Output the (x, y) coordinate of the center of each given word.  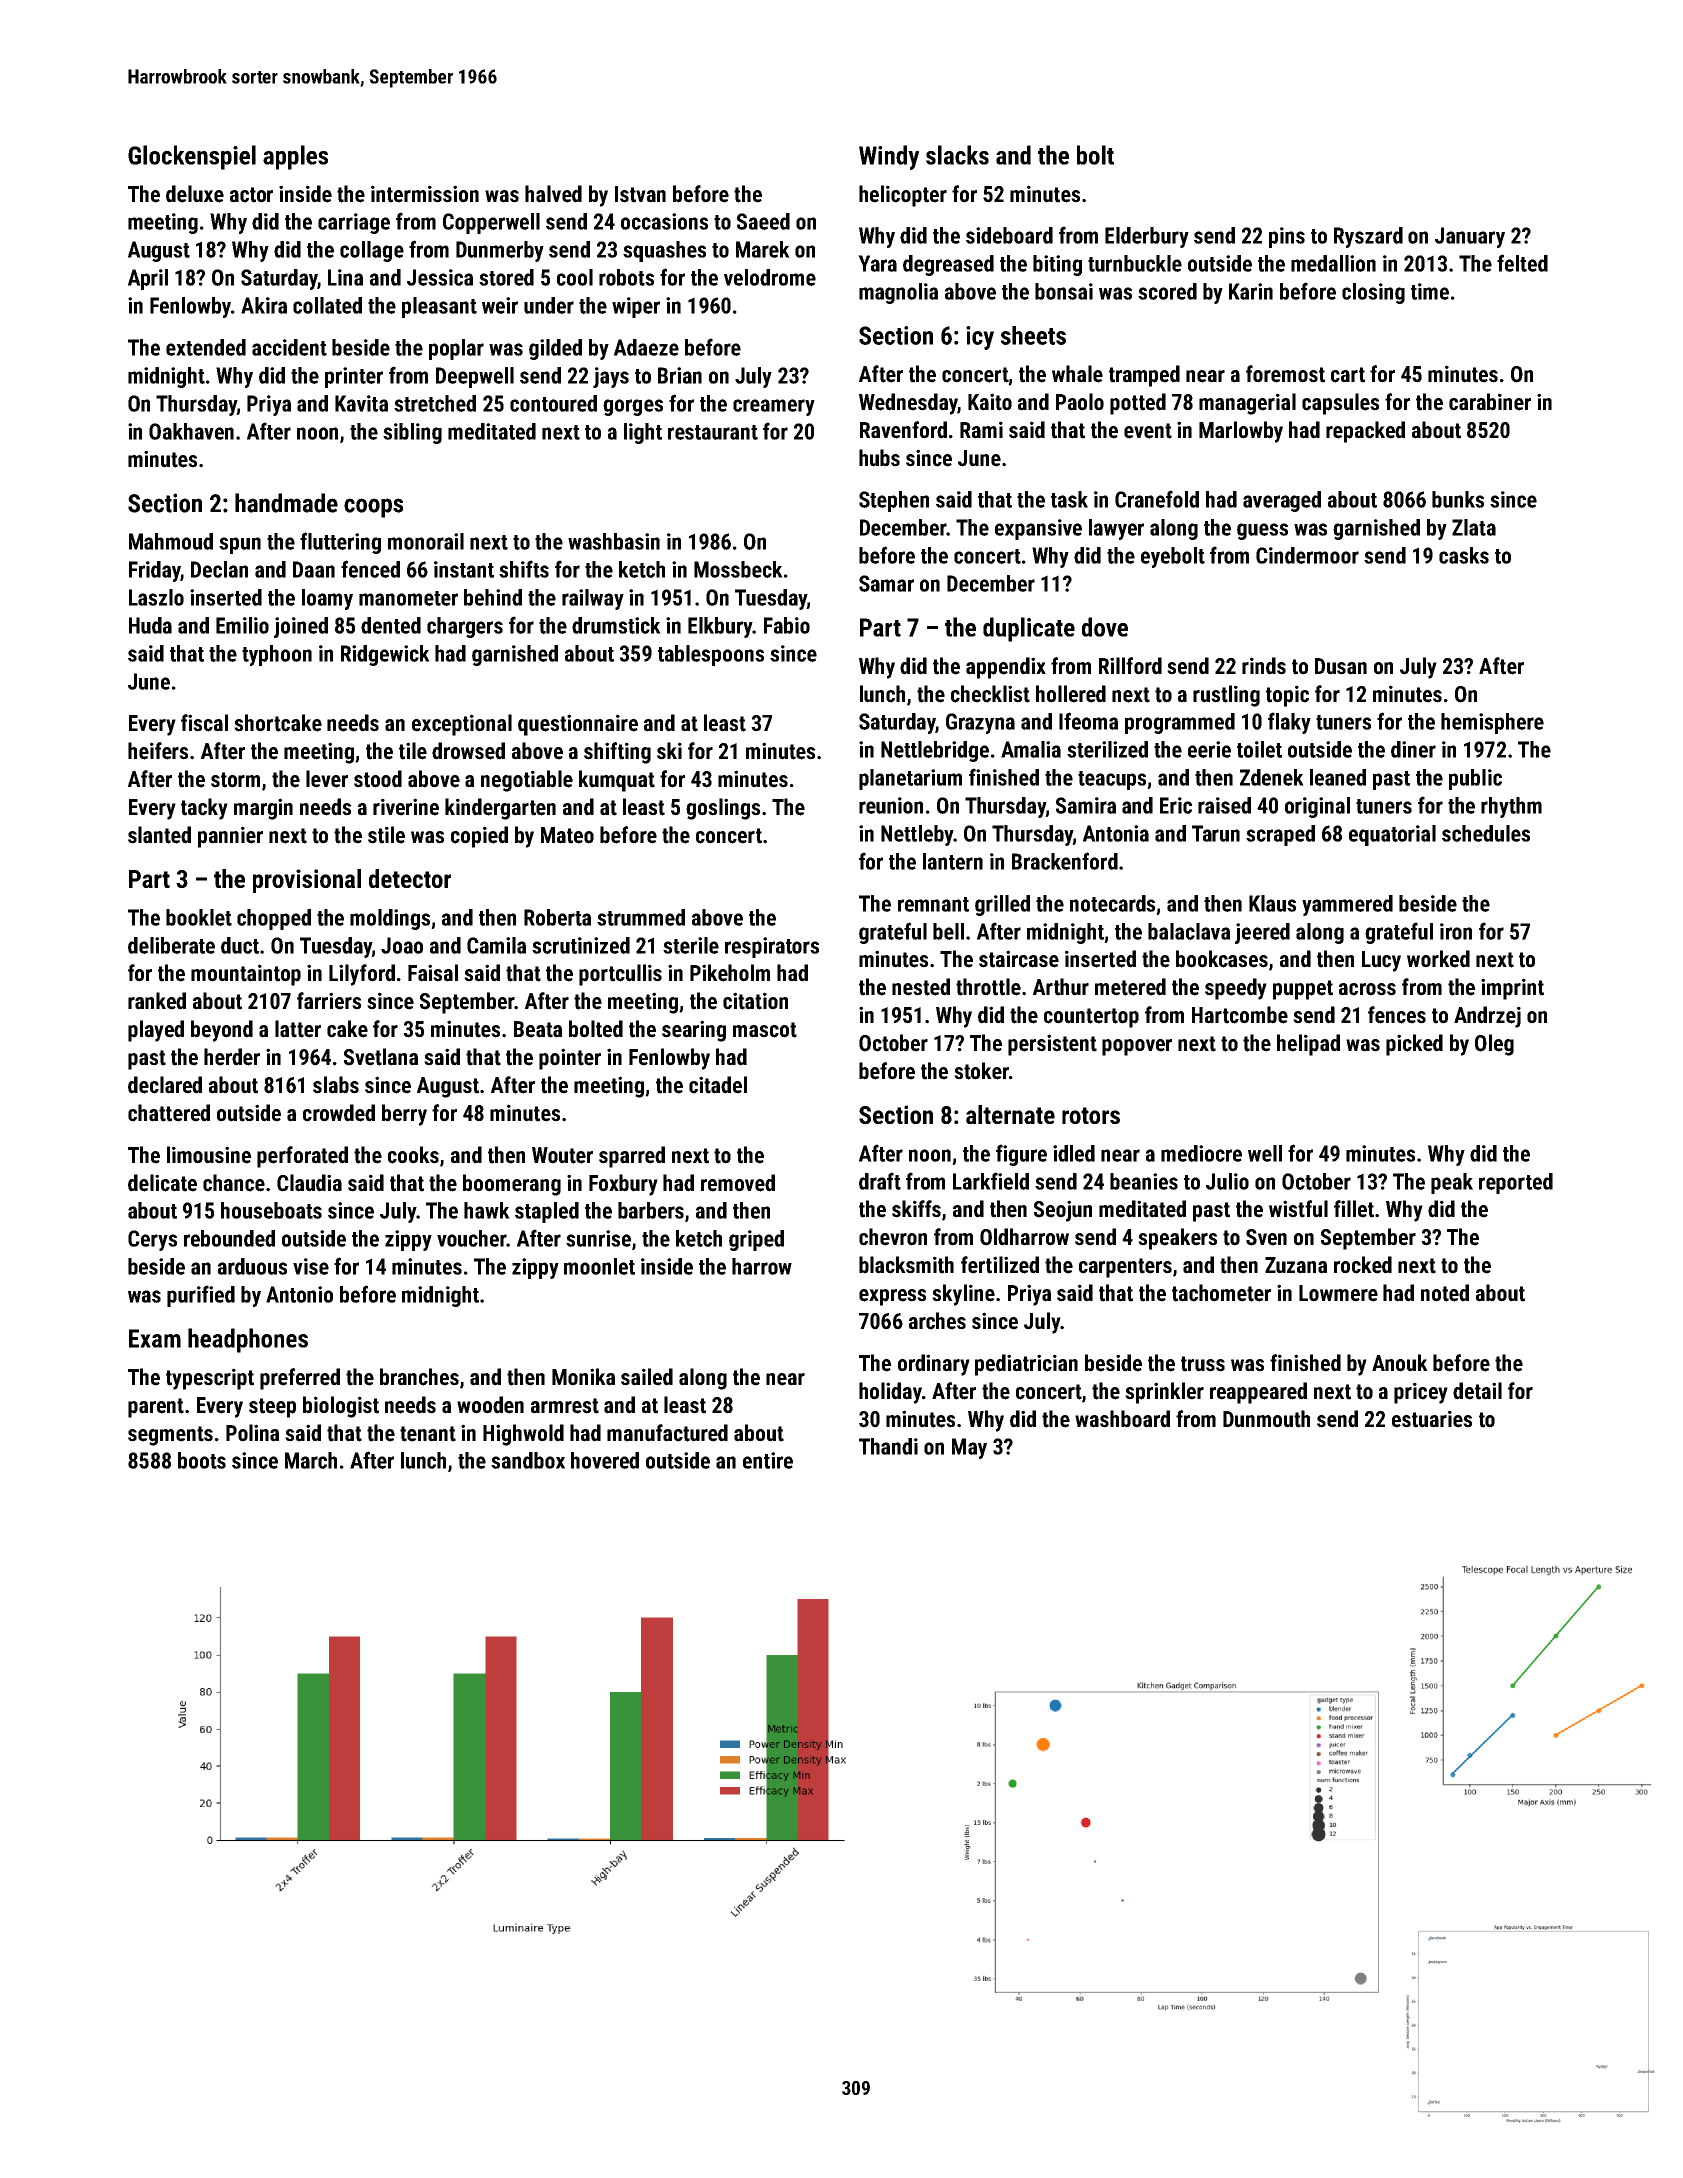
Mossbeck (738, 569)
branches (419, 1377)
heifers (158, 751)
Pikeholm (730, 973)
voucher (472, 1238)
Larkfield (991, 1181)
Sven (1266, 1237)
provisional (307, 881)
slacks (957, 155)
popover (1137, 1047)
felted (1522, 263)
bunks (1458, 499)
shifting (617, 753)
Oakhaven (191, 431)
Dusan (1341, 666)
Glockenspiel (192, 157)
